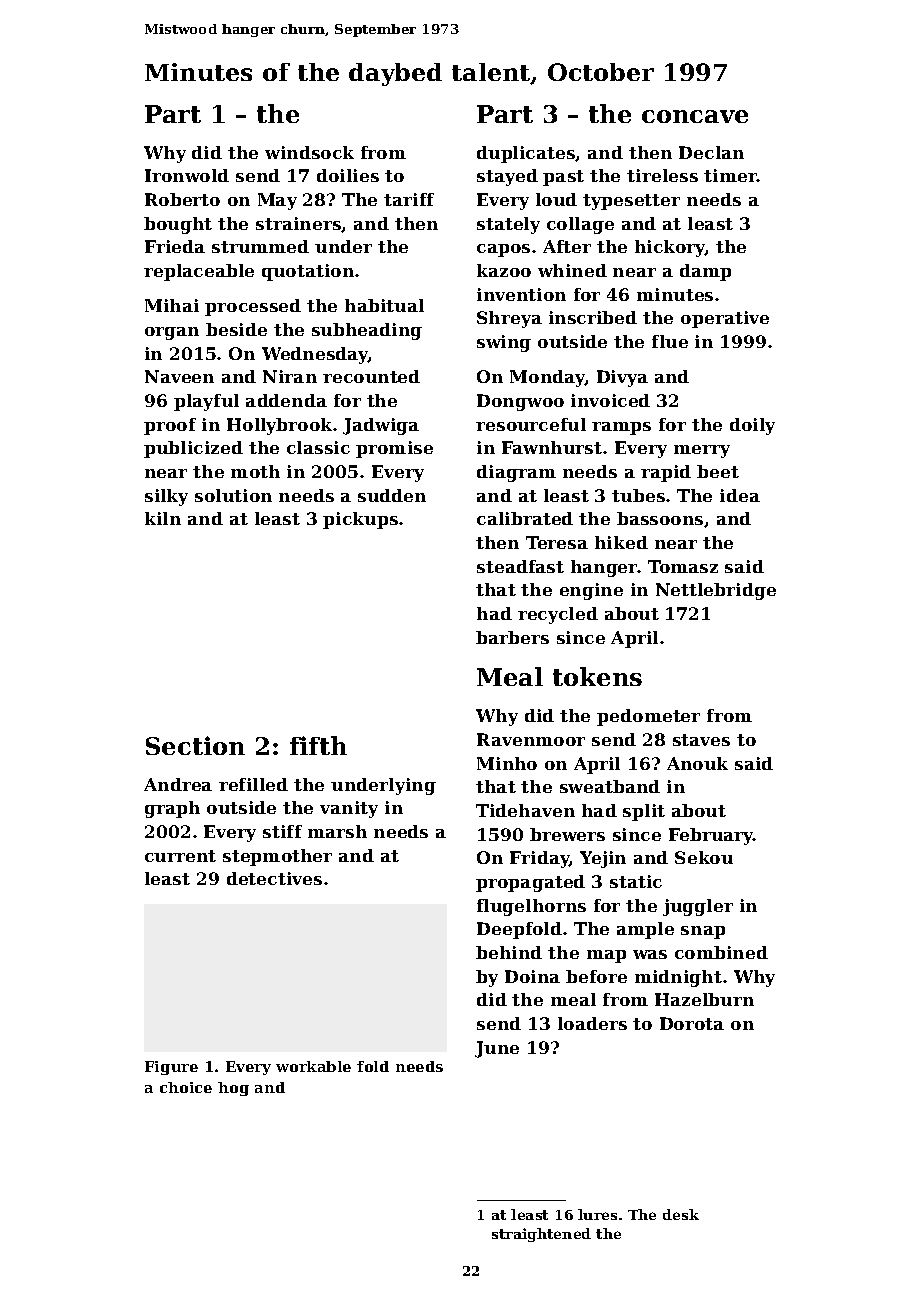 This screenshot has width=924, height=1314. I want to click on invoiced, so click(610, 400).
